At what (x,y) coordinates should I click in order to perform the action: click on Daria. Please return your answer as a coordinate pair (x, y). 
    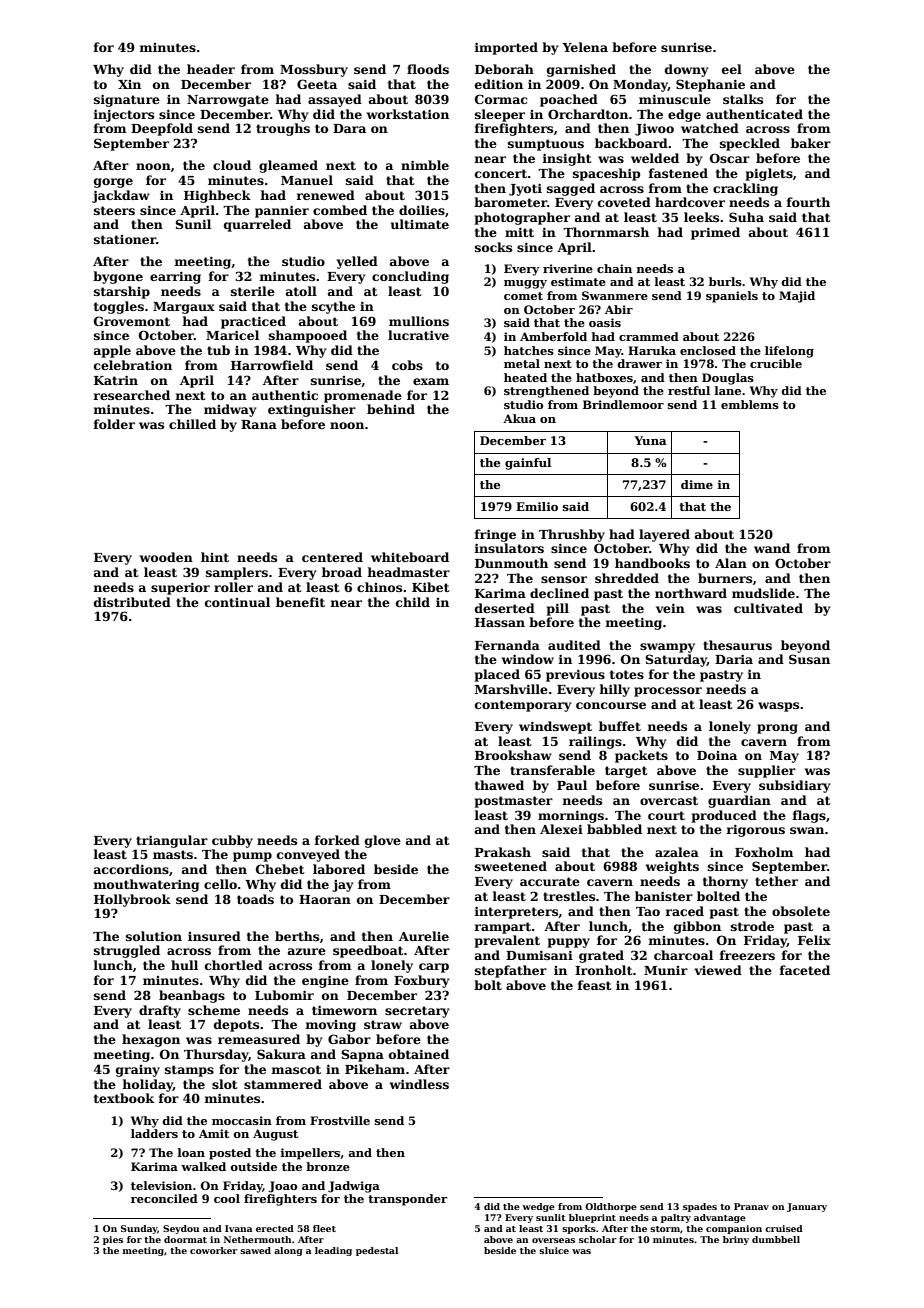
    Looking at the image, I should click on (734, 659).
